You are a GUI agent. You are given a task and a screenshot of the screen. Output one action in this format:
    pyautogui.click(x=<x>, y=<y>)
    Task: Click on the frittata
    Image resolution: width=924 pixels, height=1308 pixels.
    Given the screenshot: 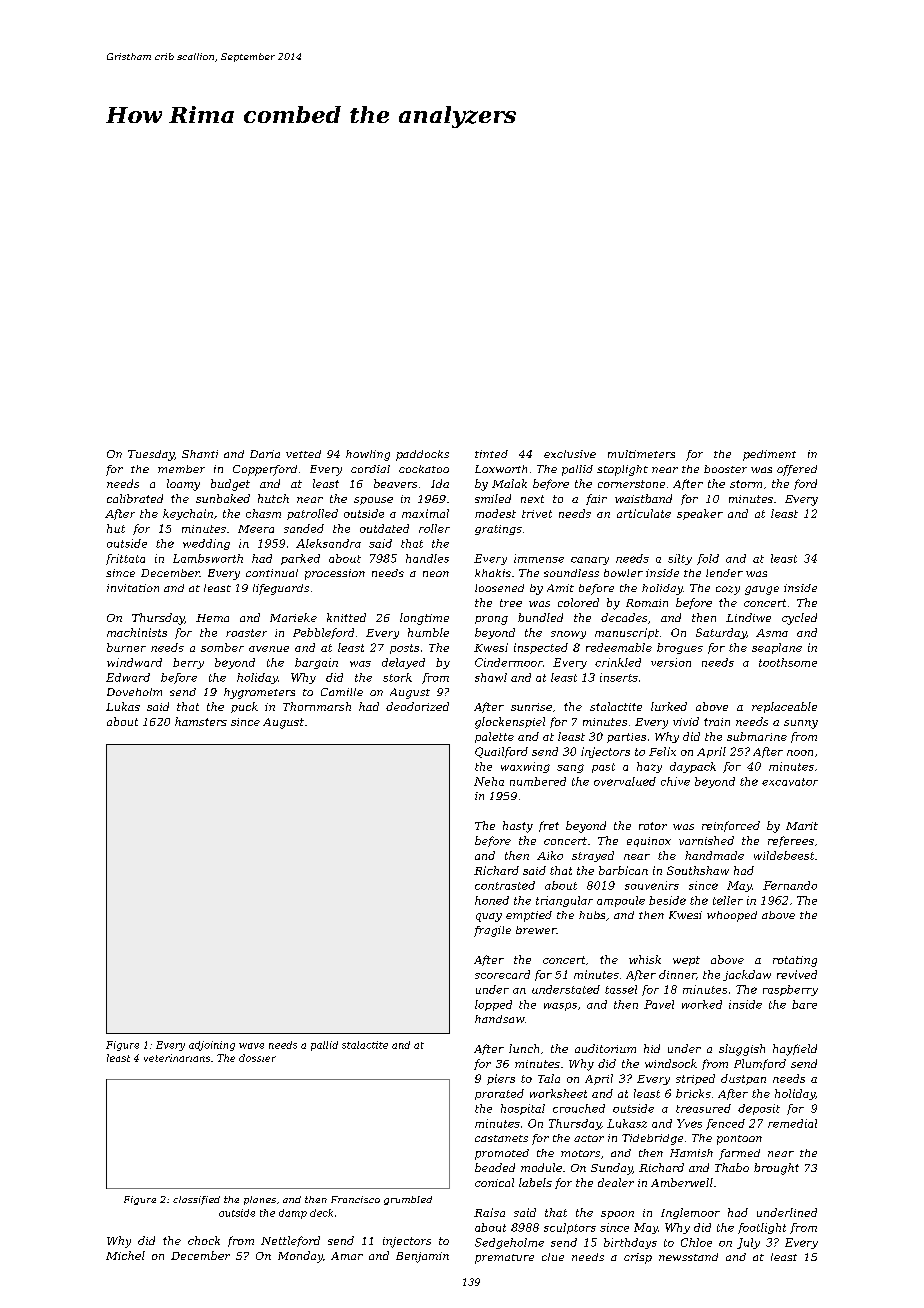 What is the action you would take?
    pyautogui.click(x=125, y=559)
